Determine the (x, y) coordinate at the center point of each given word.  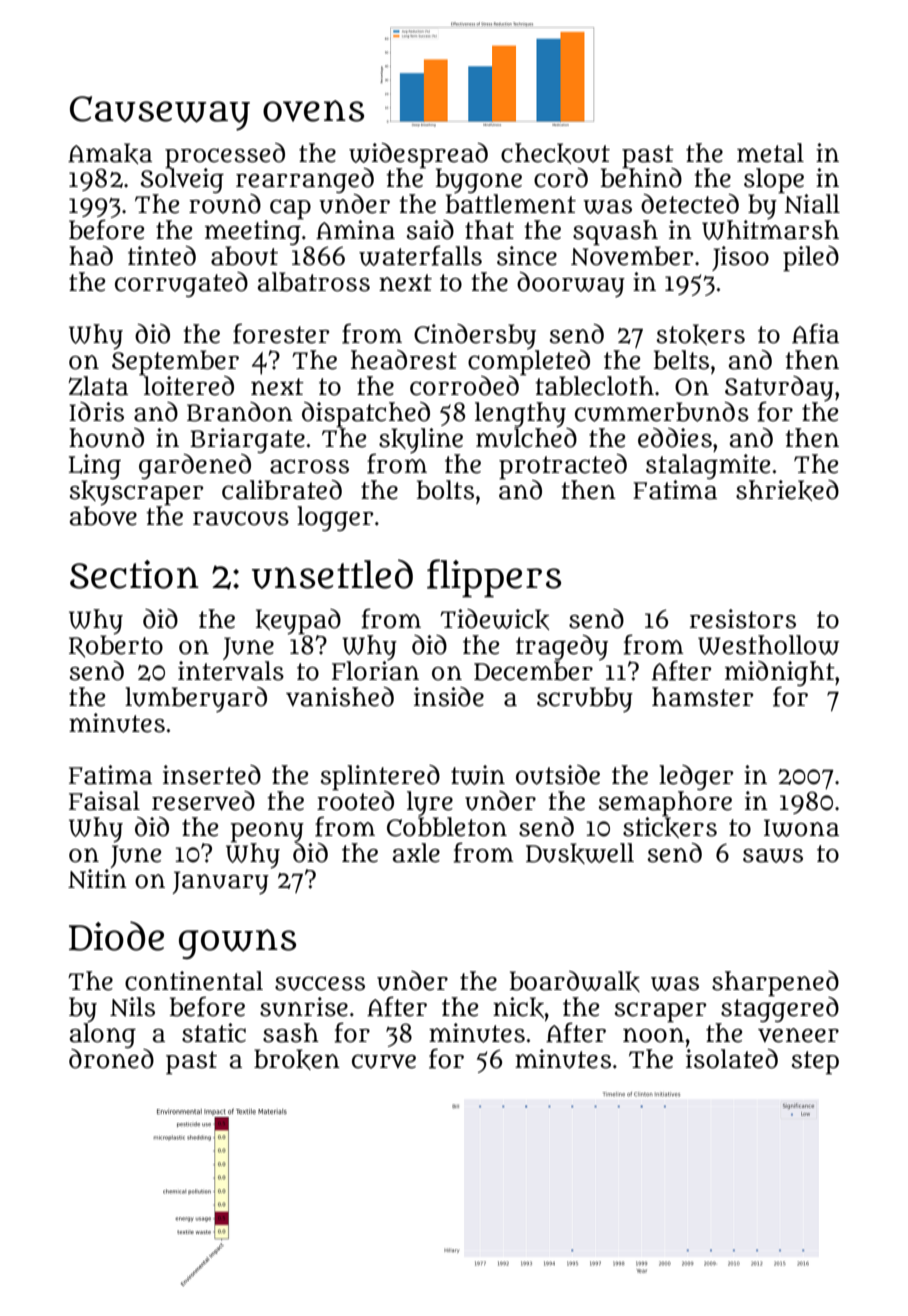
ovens (313, 111)
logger (335, 518)
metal (770, 153)
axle (416, 853)
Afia (815, 333)
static (214, 1033)
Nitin (97, 879)
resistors (743, 619)
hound (106, 438)
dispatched (366, 415)
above (103, 516)
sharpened (775, 984)
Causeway (160, 113)
